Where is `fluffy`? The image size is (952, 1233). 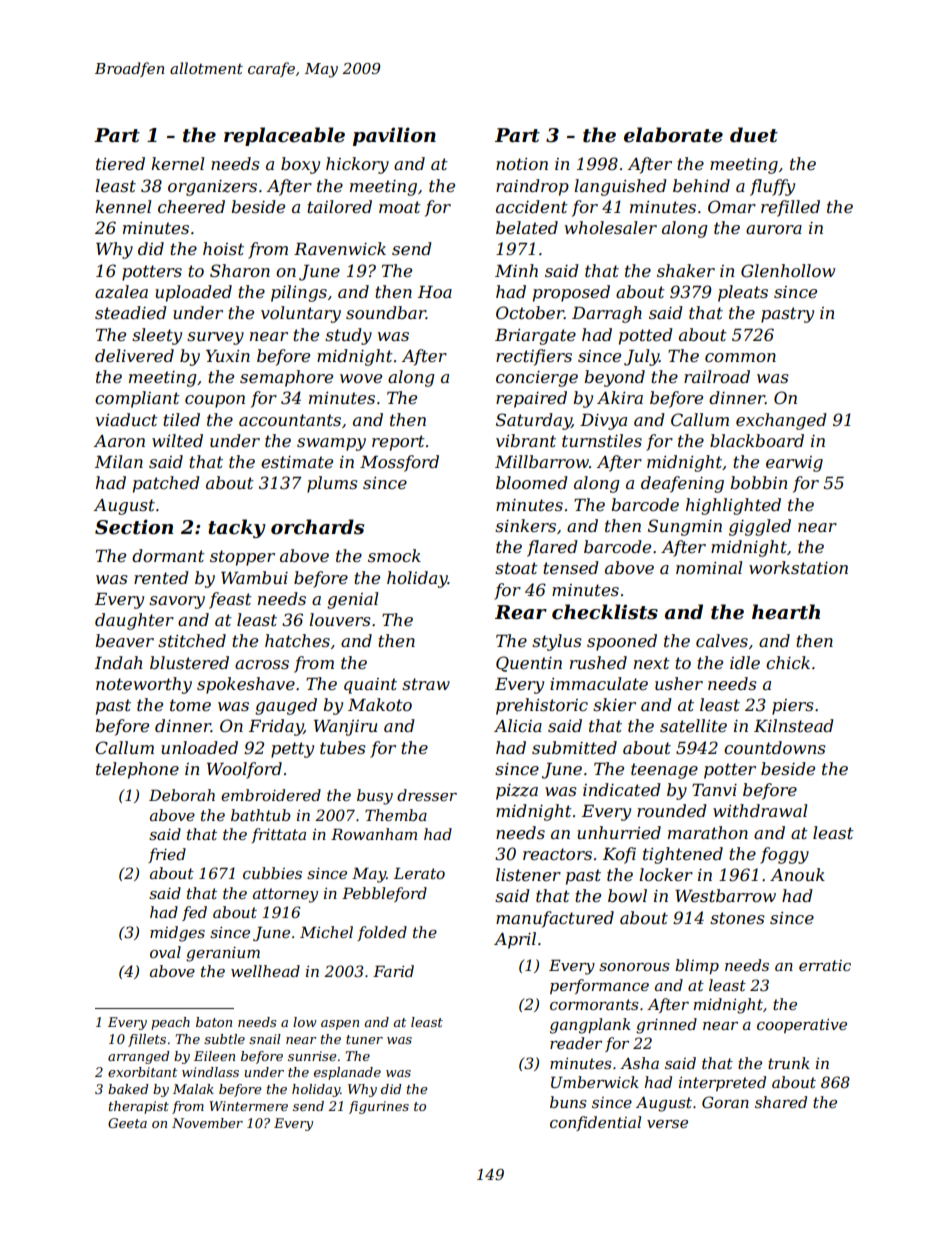 fluffy is located at coordinates (772, 187).
